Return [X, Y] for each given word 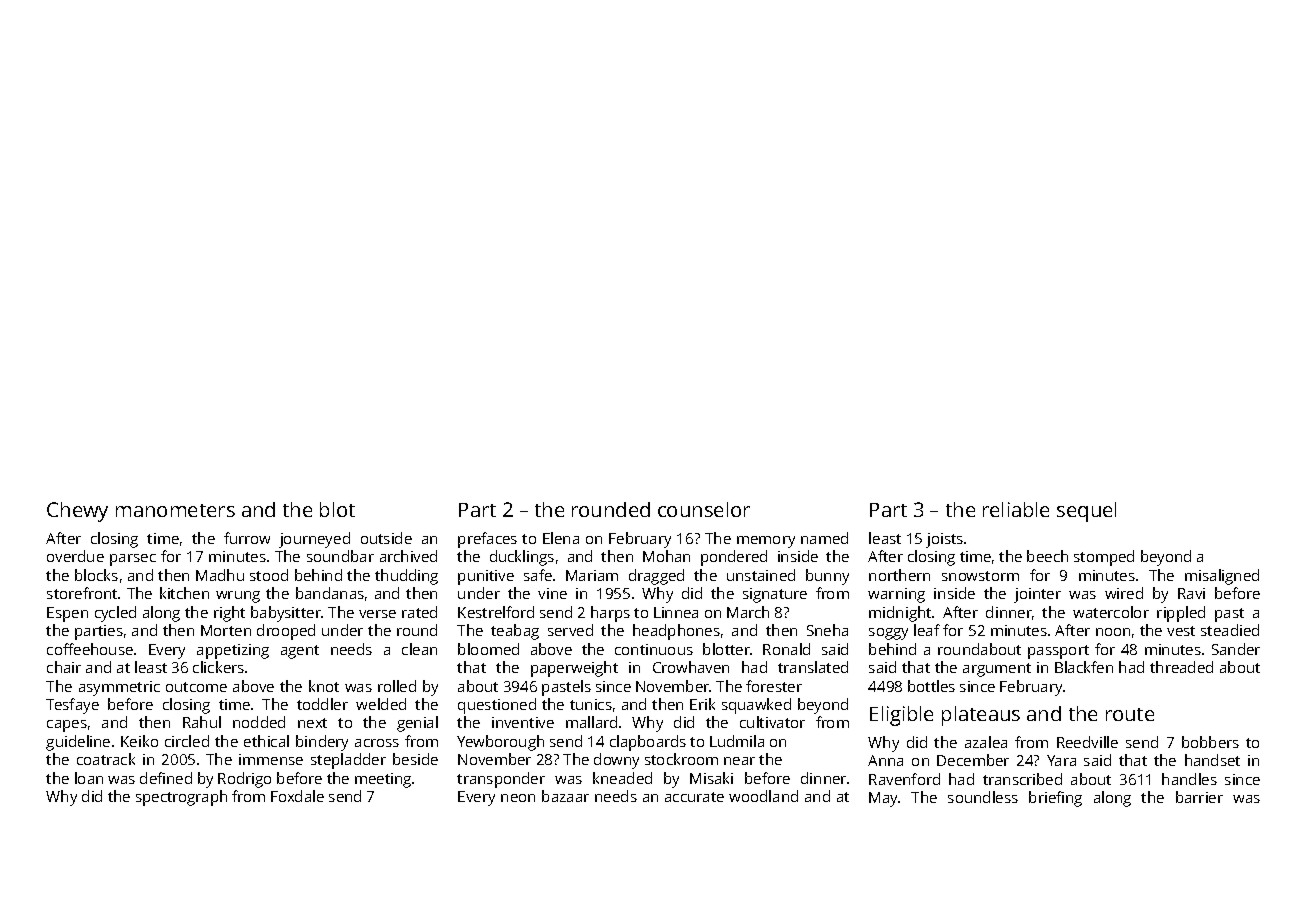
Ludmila [737, 741]
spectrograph [181, 798]
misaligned [1222, 577]
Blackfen [1084, 667]
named [824, 538]
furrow [247, 538]
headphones [676, 632]
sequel [1086, 512]
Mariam [592, 575]
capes [67, 726]
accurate [694, 797]
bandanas [330, 593]
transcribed [1022, 779]
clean [419, 649]
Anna [885, 760]
